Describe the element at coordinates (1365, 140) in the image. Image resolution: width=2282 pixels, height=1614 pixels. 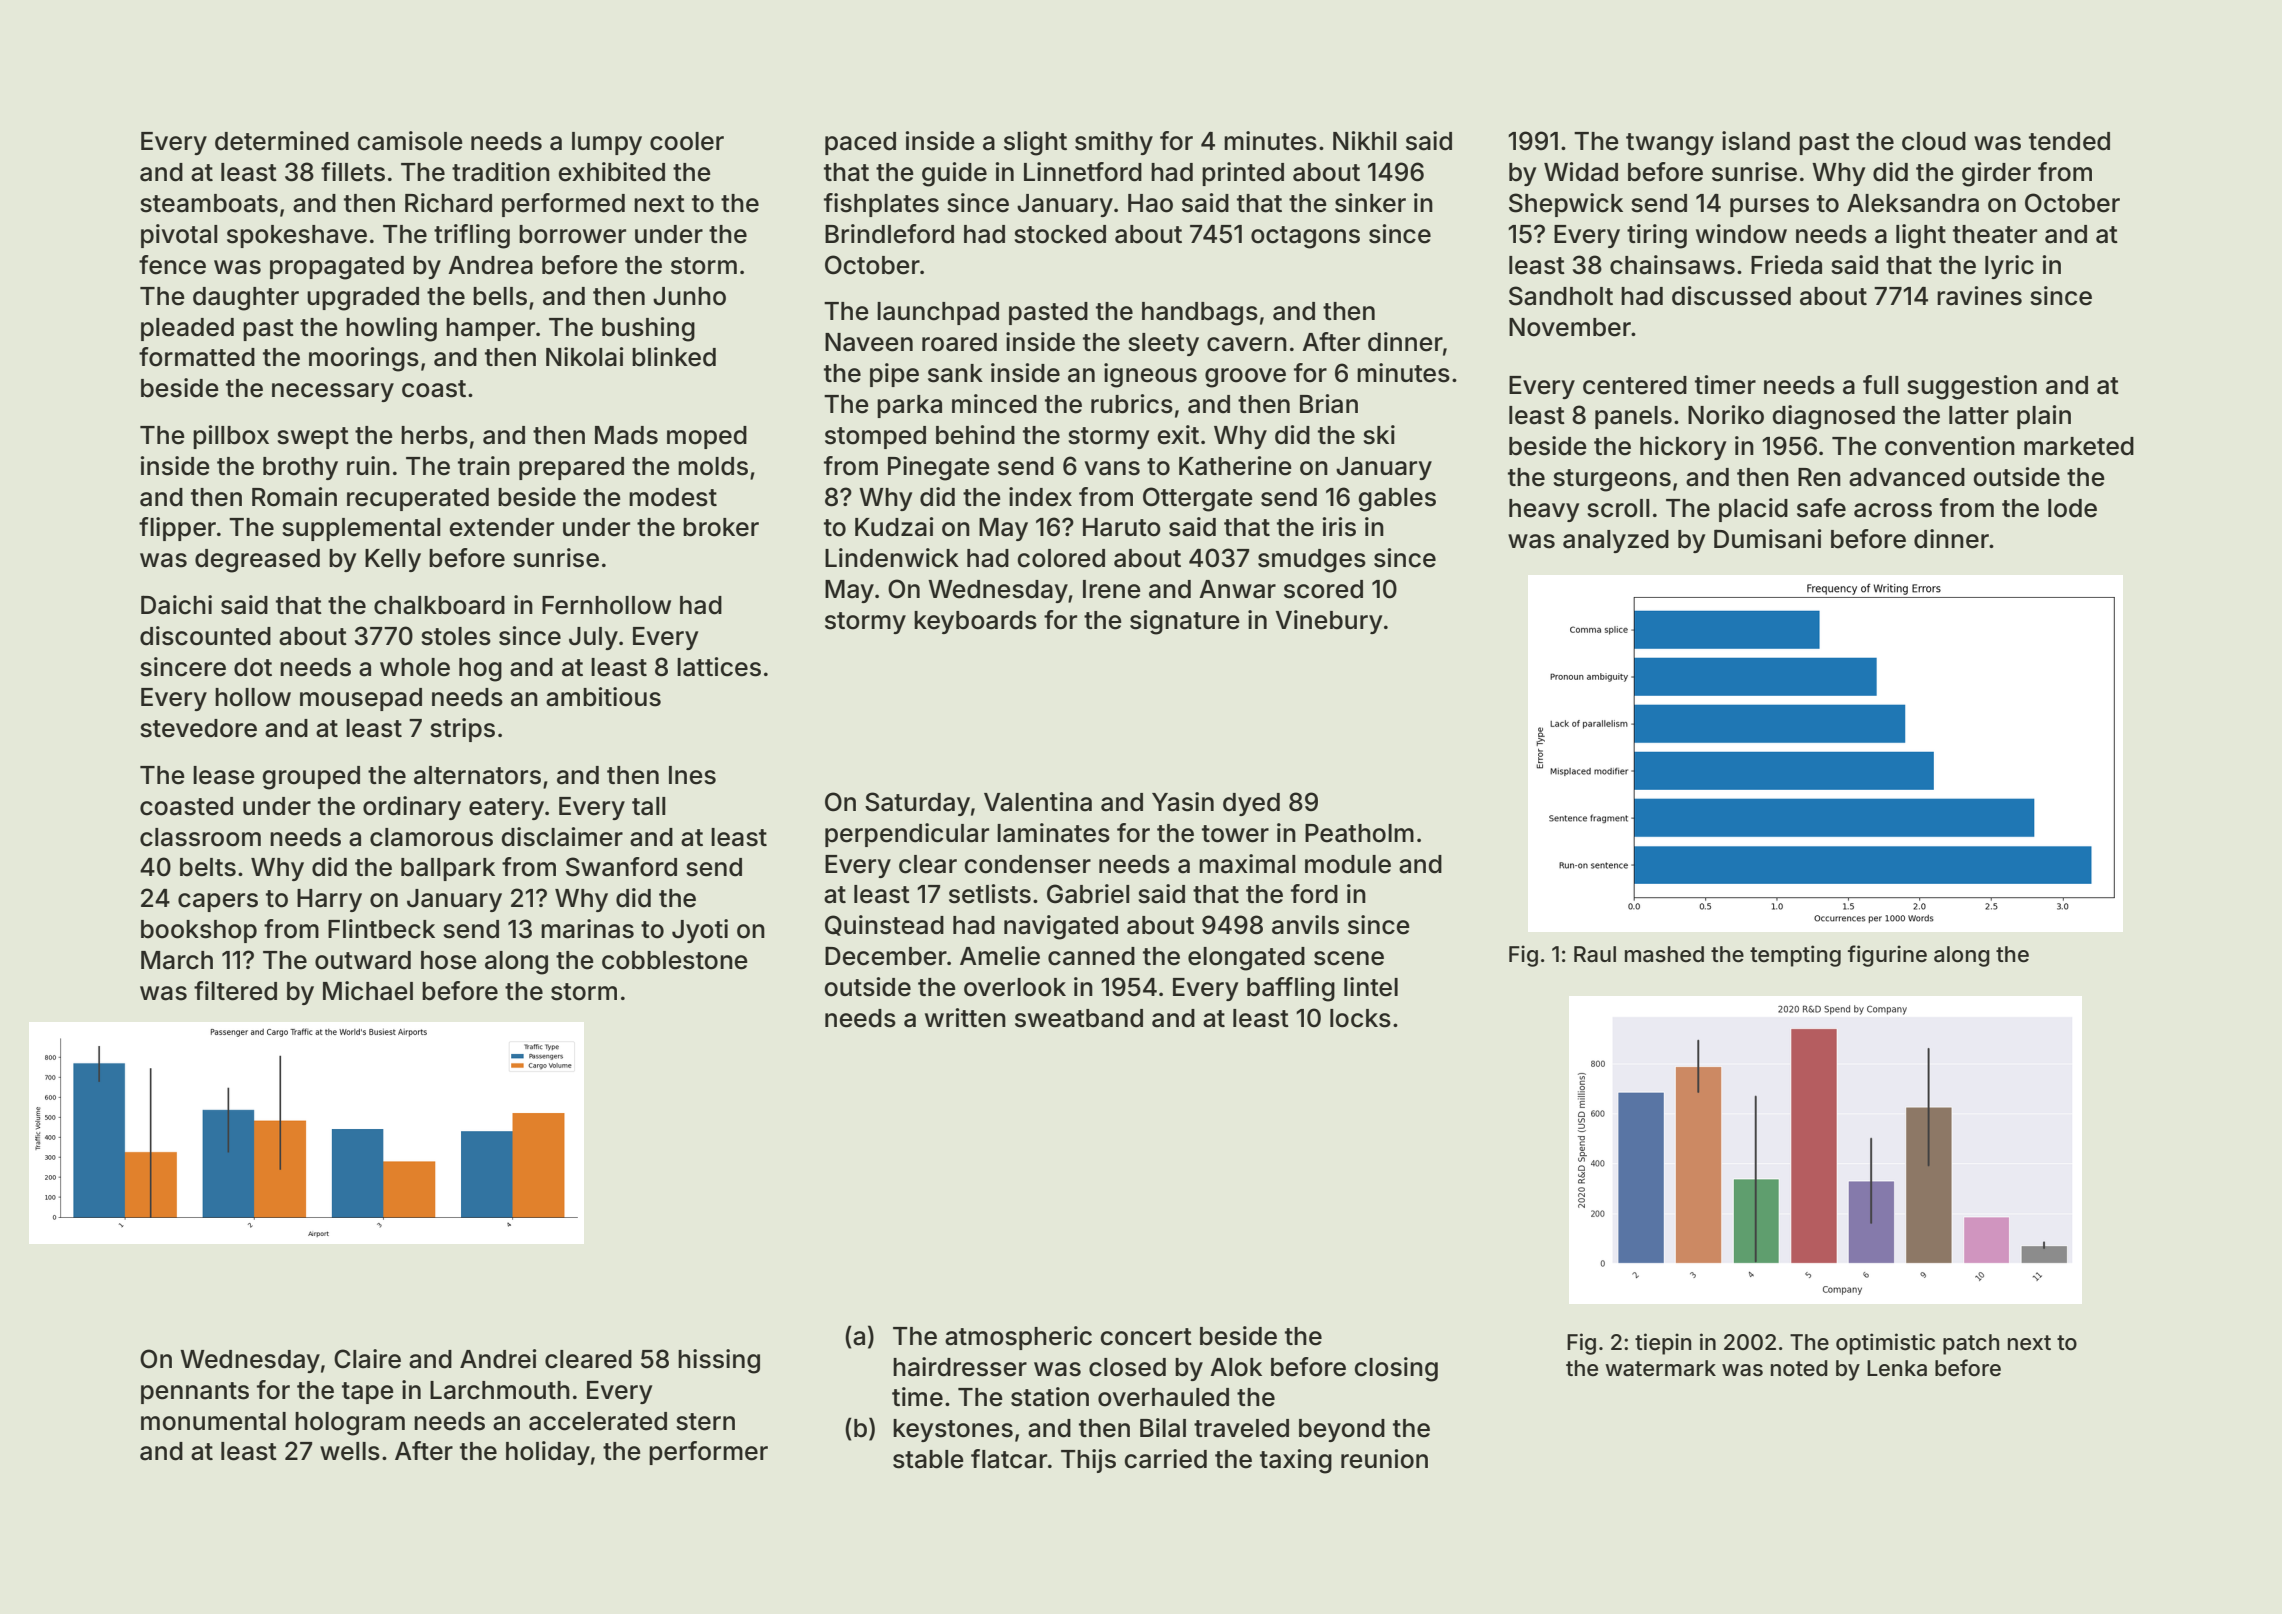
I see `Nikhil` at that location.
